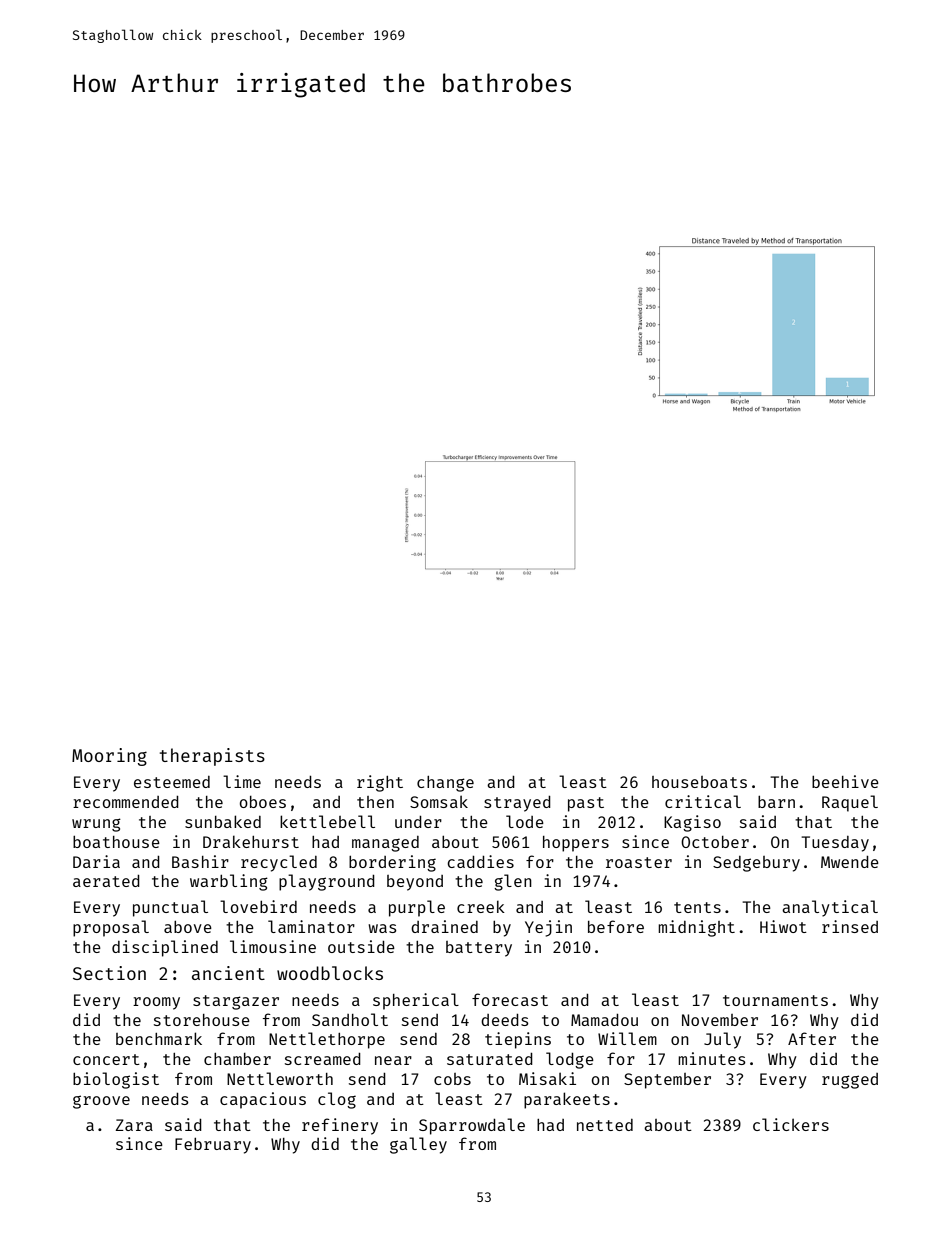 The width and height of the image is (952, 1233). Describe the element at coordinates (845, 781) in the image. I see `beehive` at that location.
